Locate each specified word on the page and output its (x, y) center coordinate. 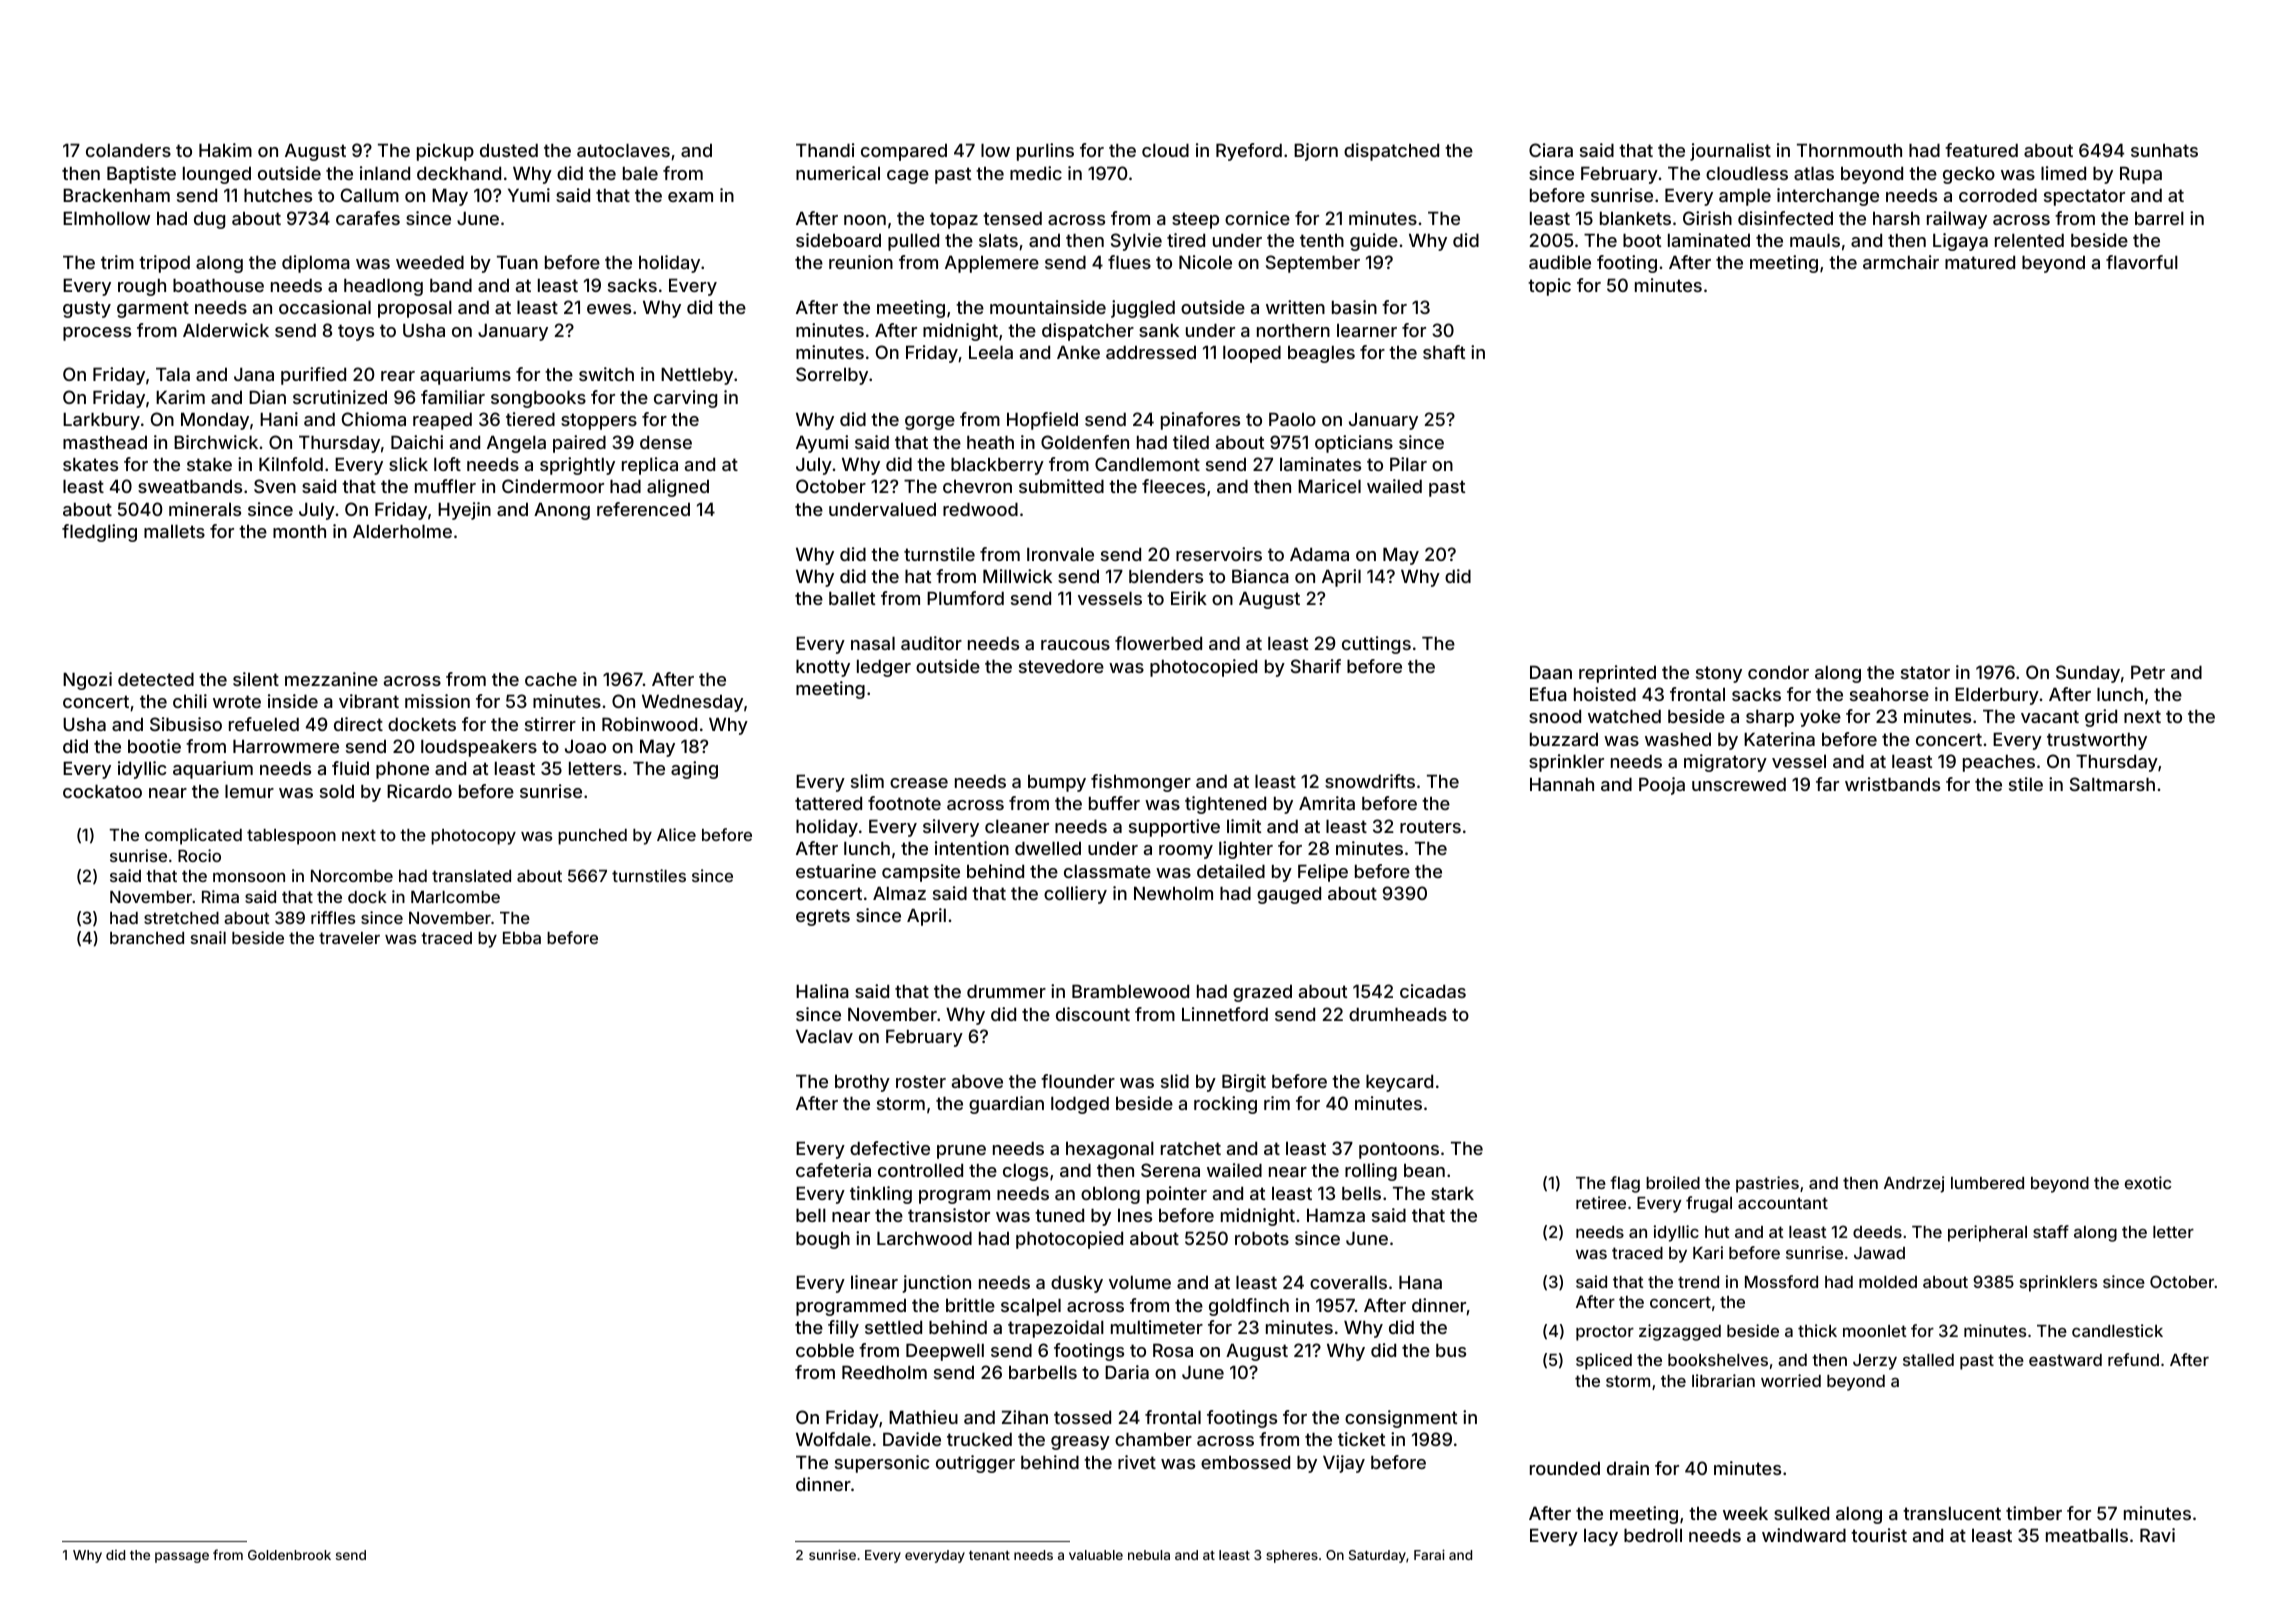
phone (402, 770)
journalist (1730, 152)
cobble (825, 1350)
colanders (128, 150)
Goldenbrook (289, 1555)
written (1295, 307)
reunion (861, 262)
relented (2029, 240)
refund (2133, 1359)
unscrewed (1739, 784)
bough (823, 1240)
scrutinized (340, 397)
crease (919, 783)
